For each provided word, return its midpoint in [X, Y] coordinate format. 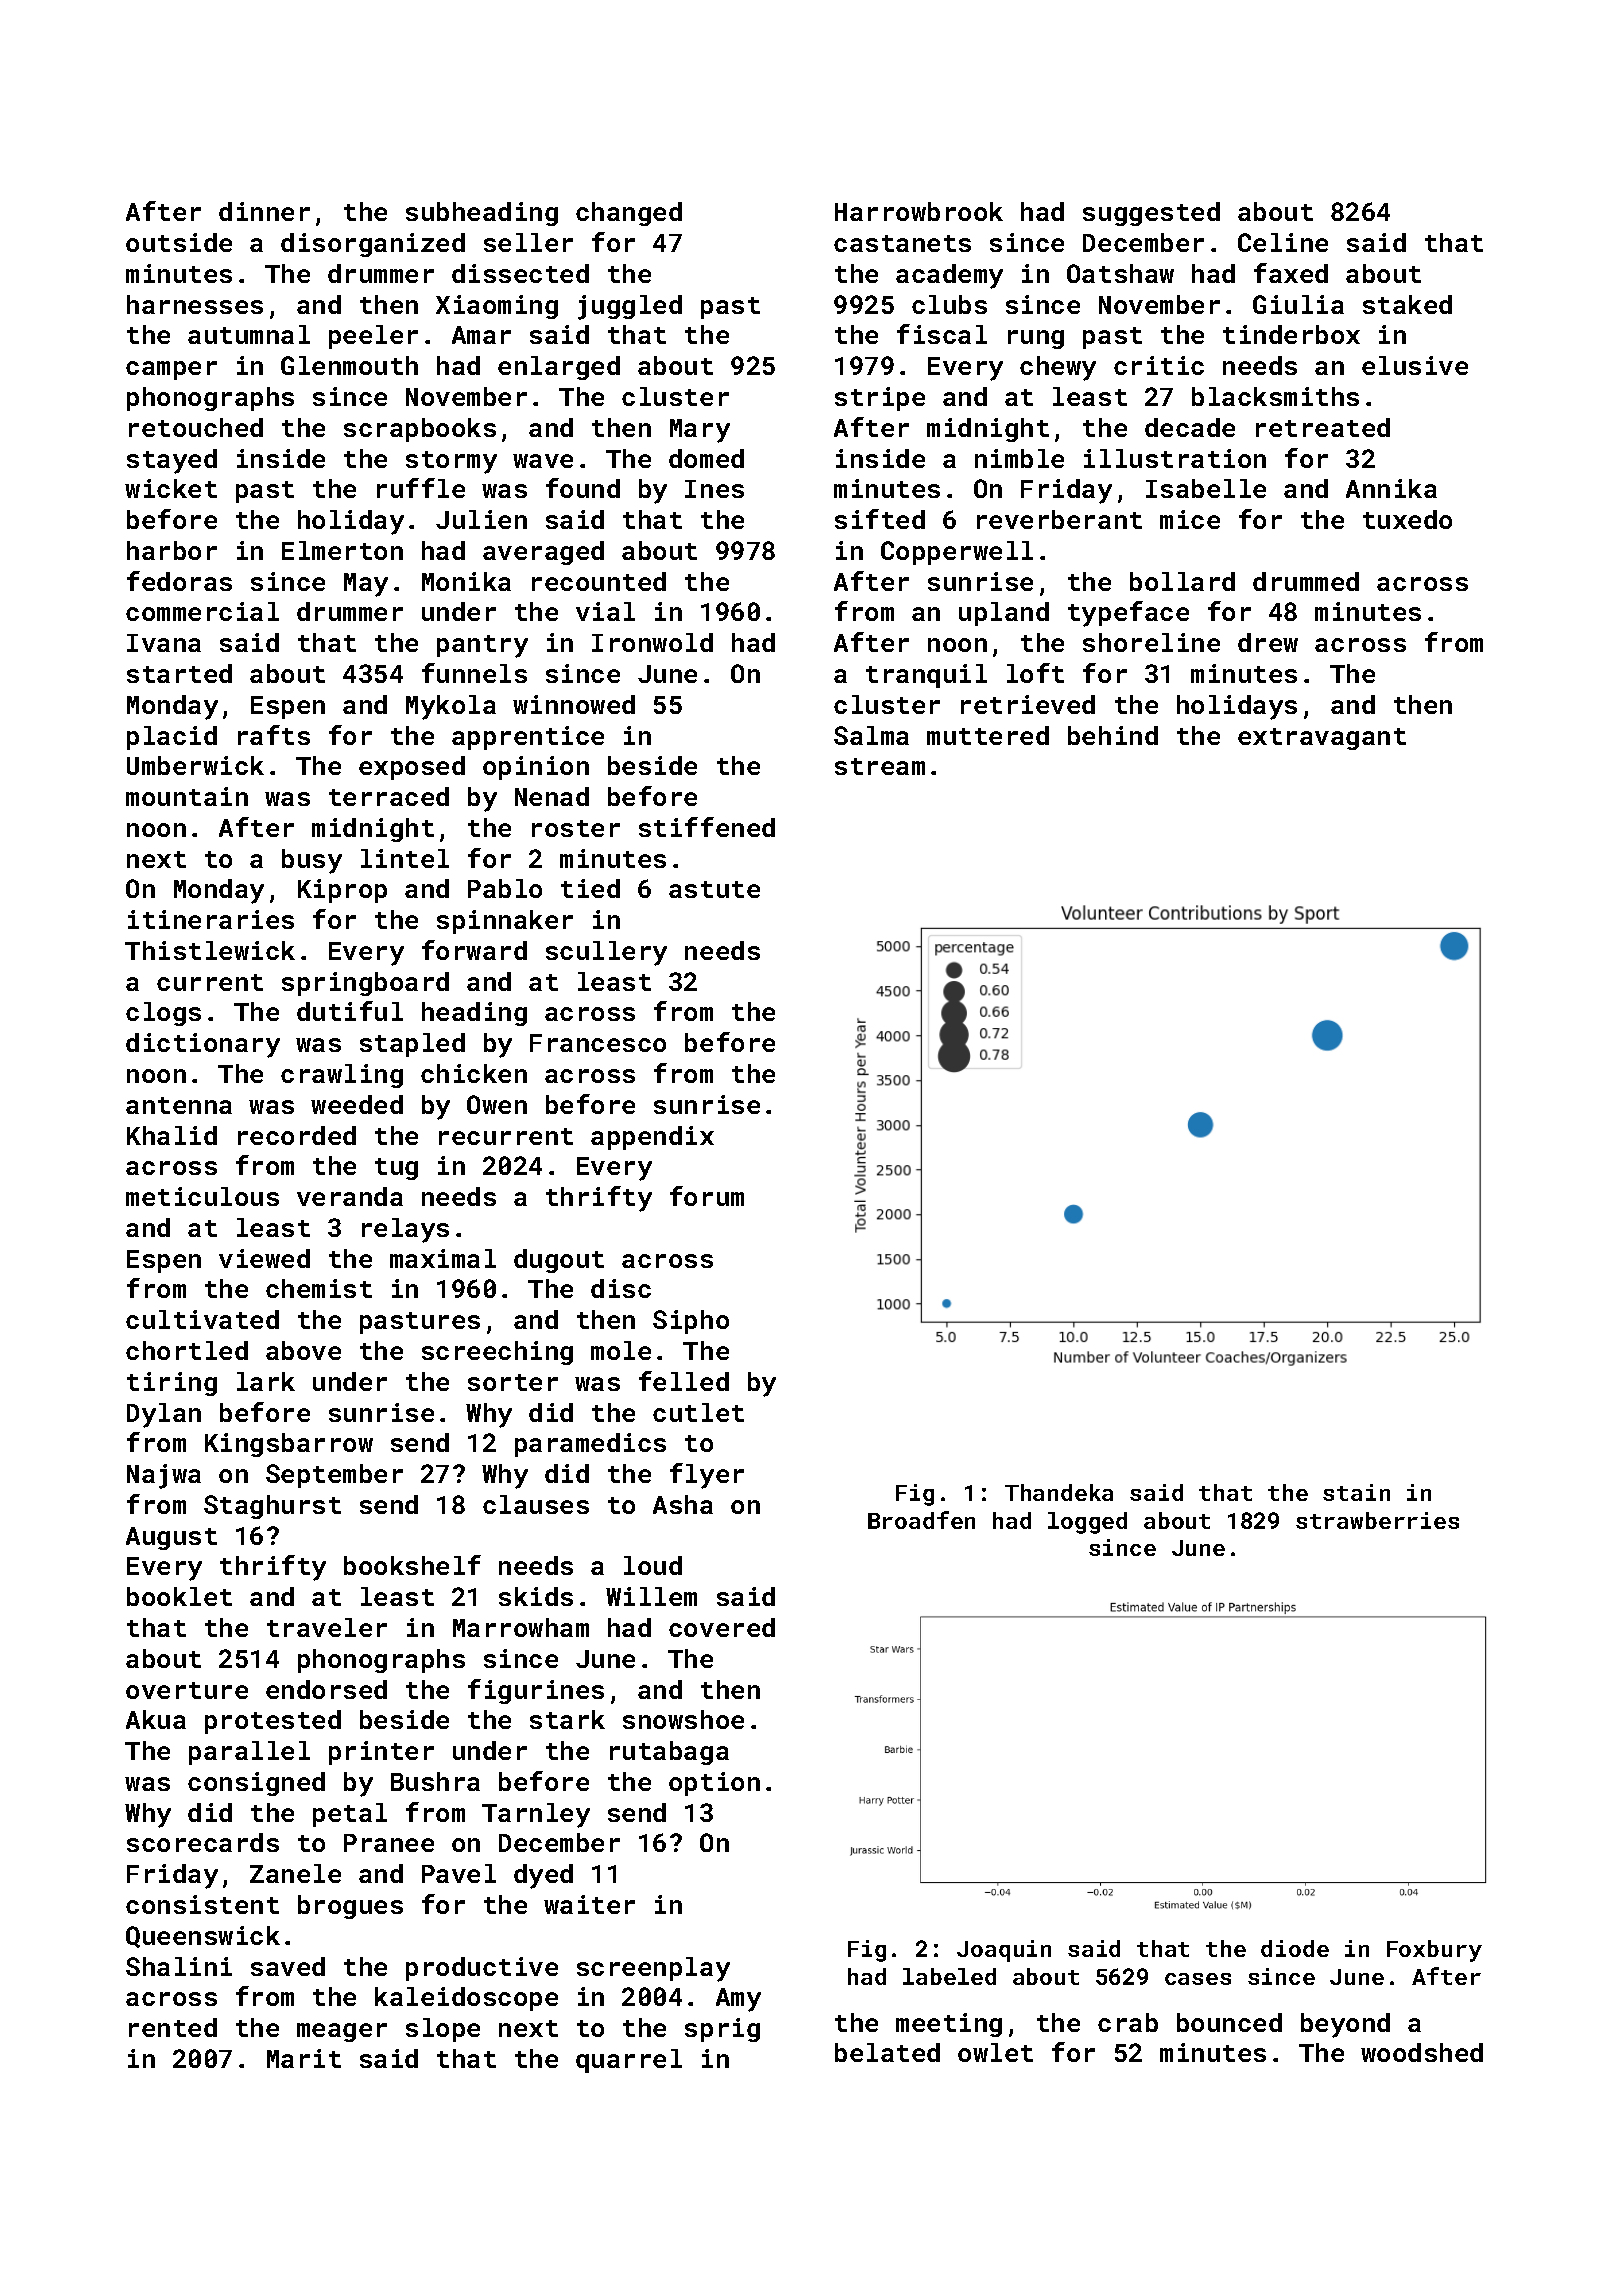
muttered [988, 735]
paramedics [590, 1445]
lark [266, 1381]
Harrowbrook [919, 211]
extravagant [1322, 739]
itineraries [211, 919]
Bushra [435, 1781]
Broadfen [921, 1520]
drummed [1306, 581]
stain [1356, 1492]
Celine [1283, 242]
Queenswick [203, 1937]
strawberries [1377, 1520]
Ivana [164, 643]
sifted [880, 519]
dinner [264, 211]
